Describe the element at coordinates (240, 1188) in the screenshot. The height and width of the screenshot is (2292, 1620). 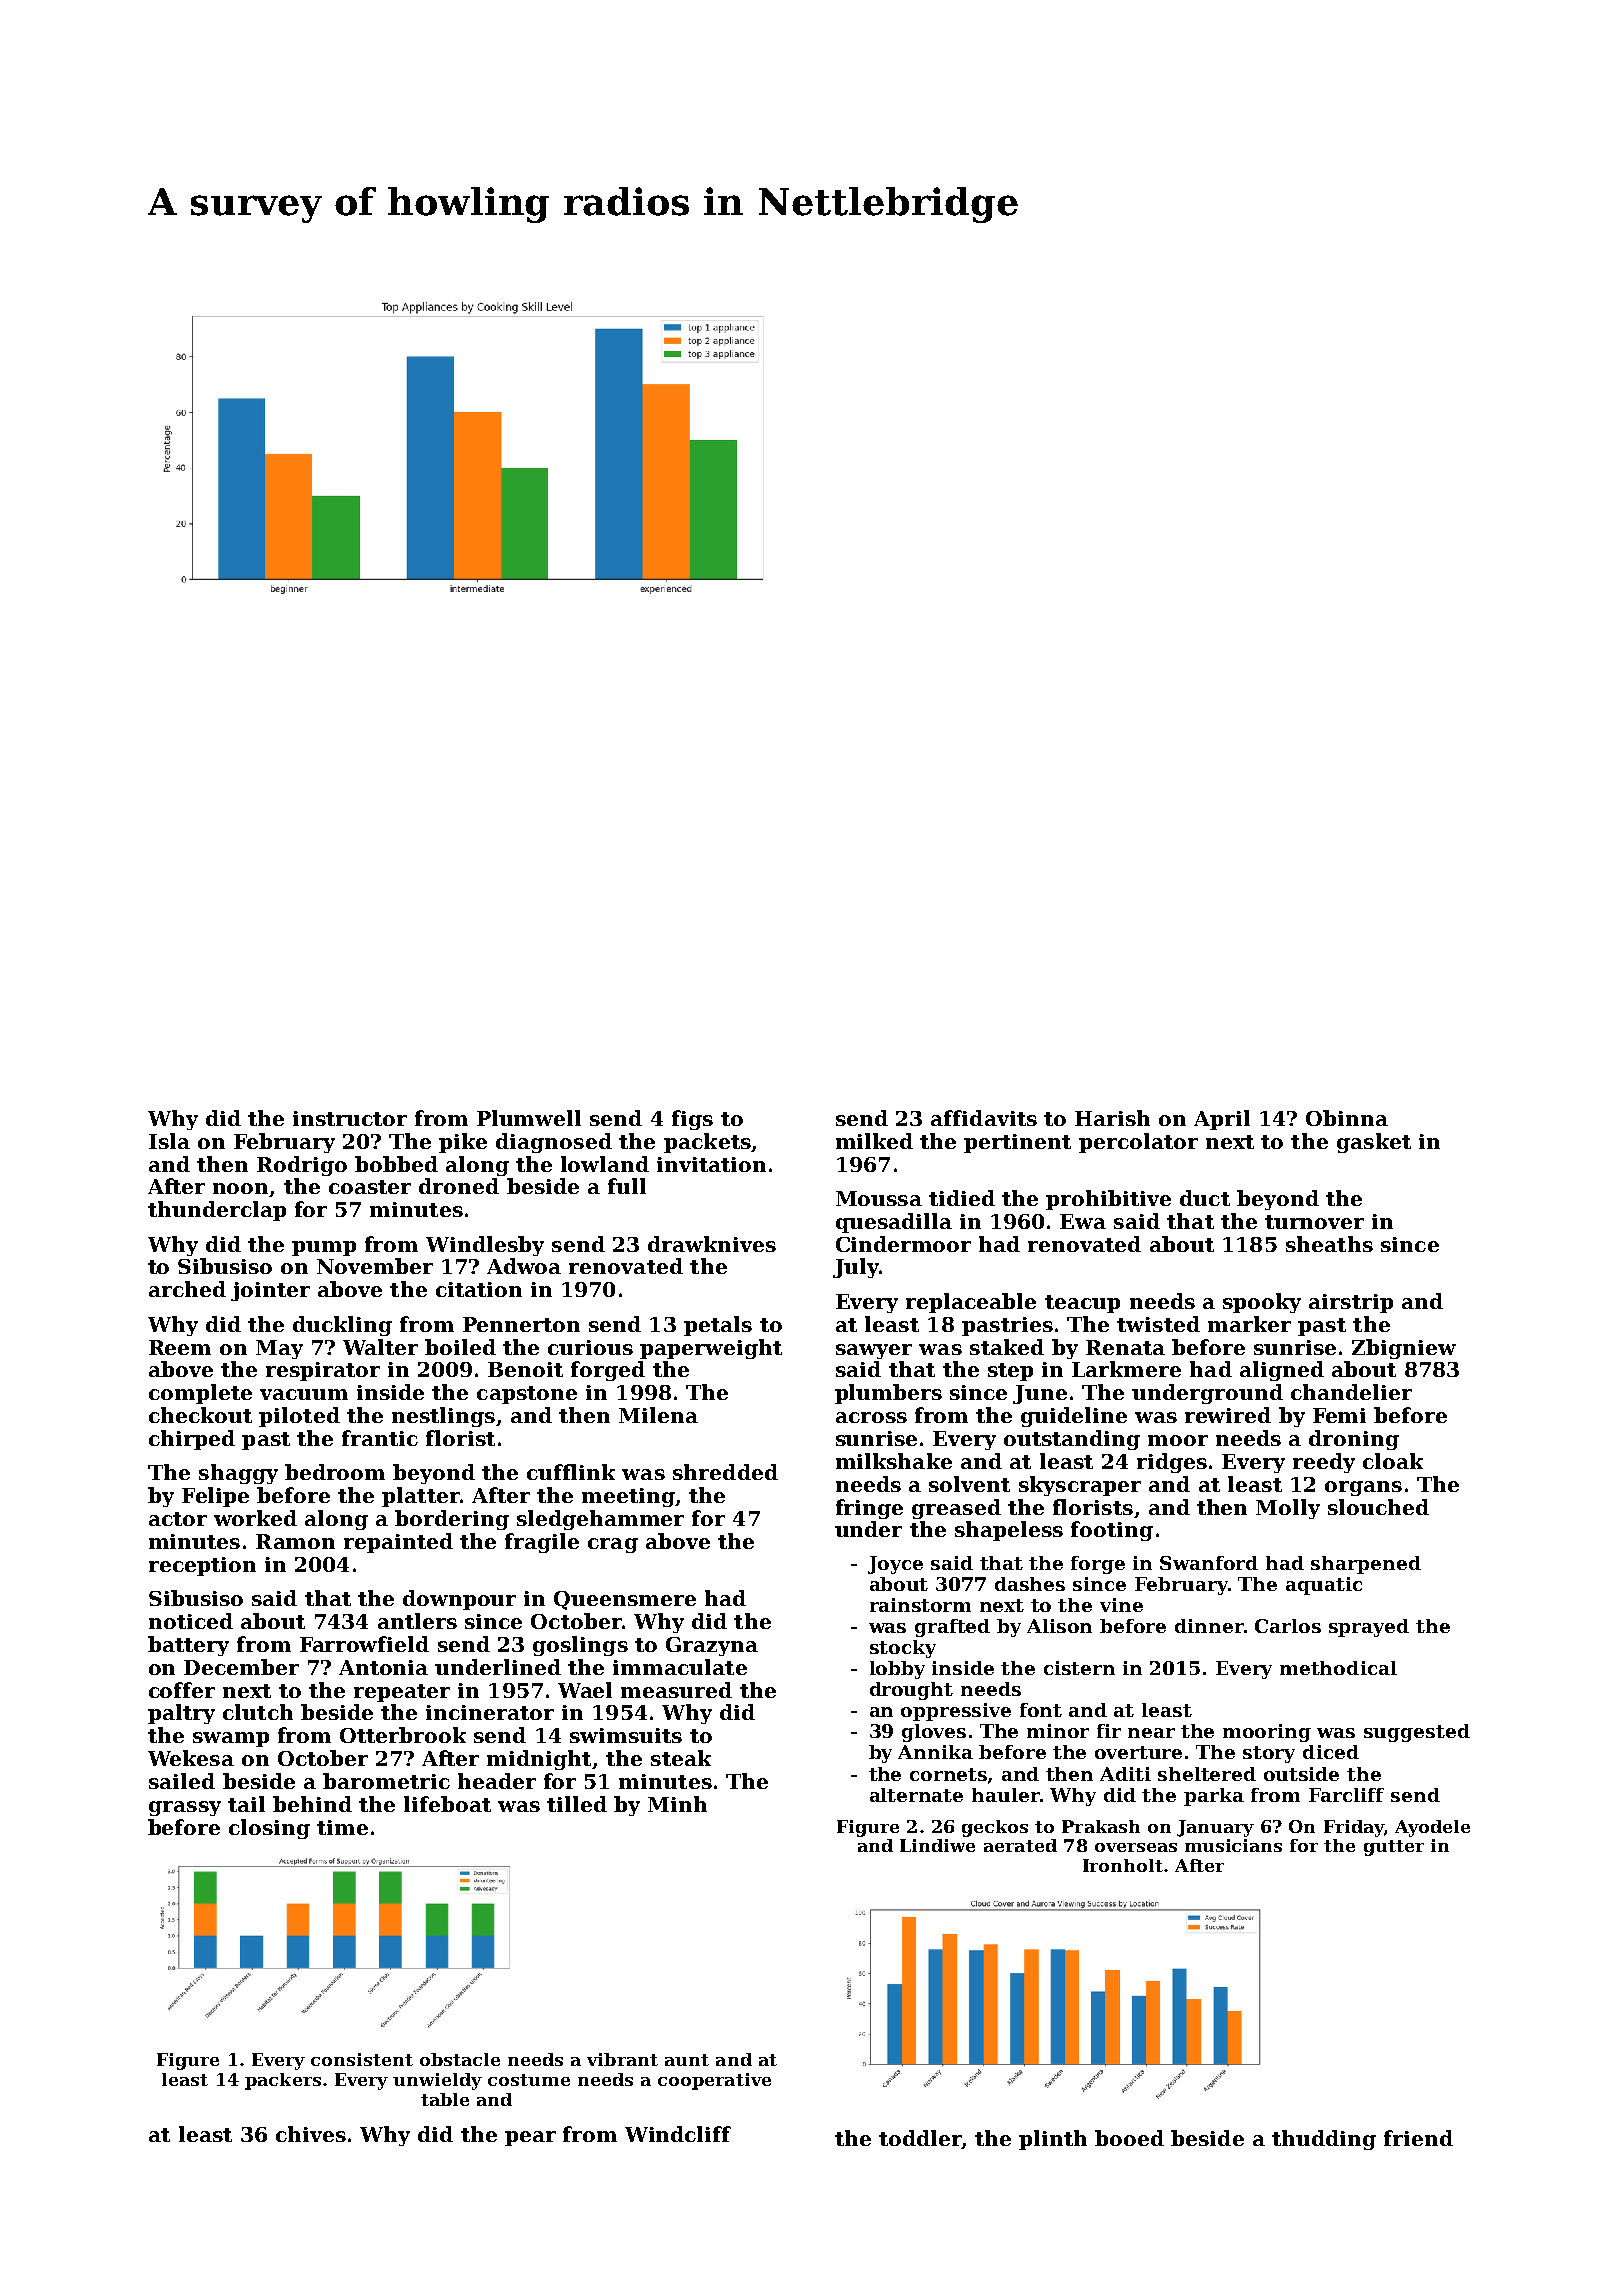
I see `noon` at that location.
